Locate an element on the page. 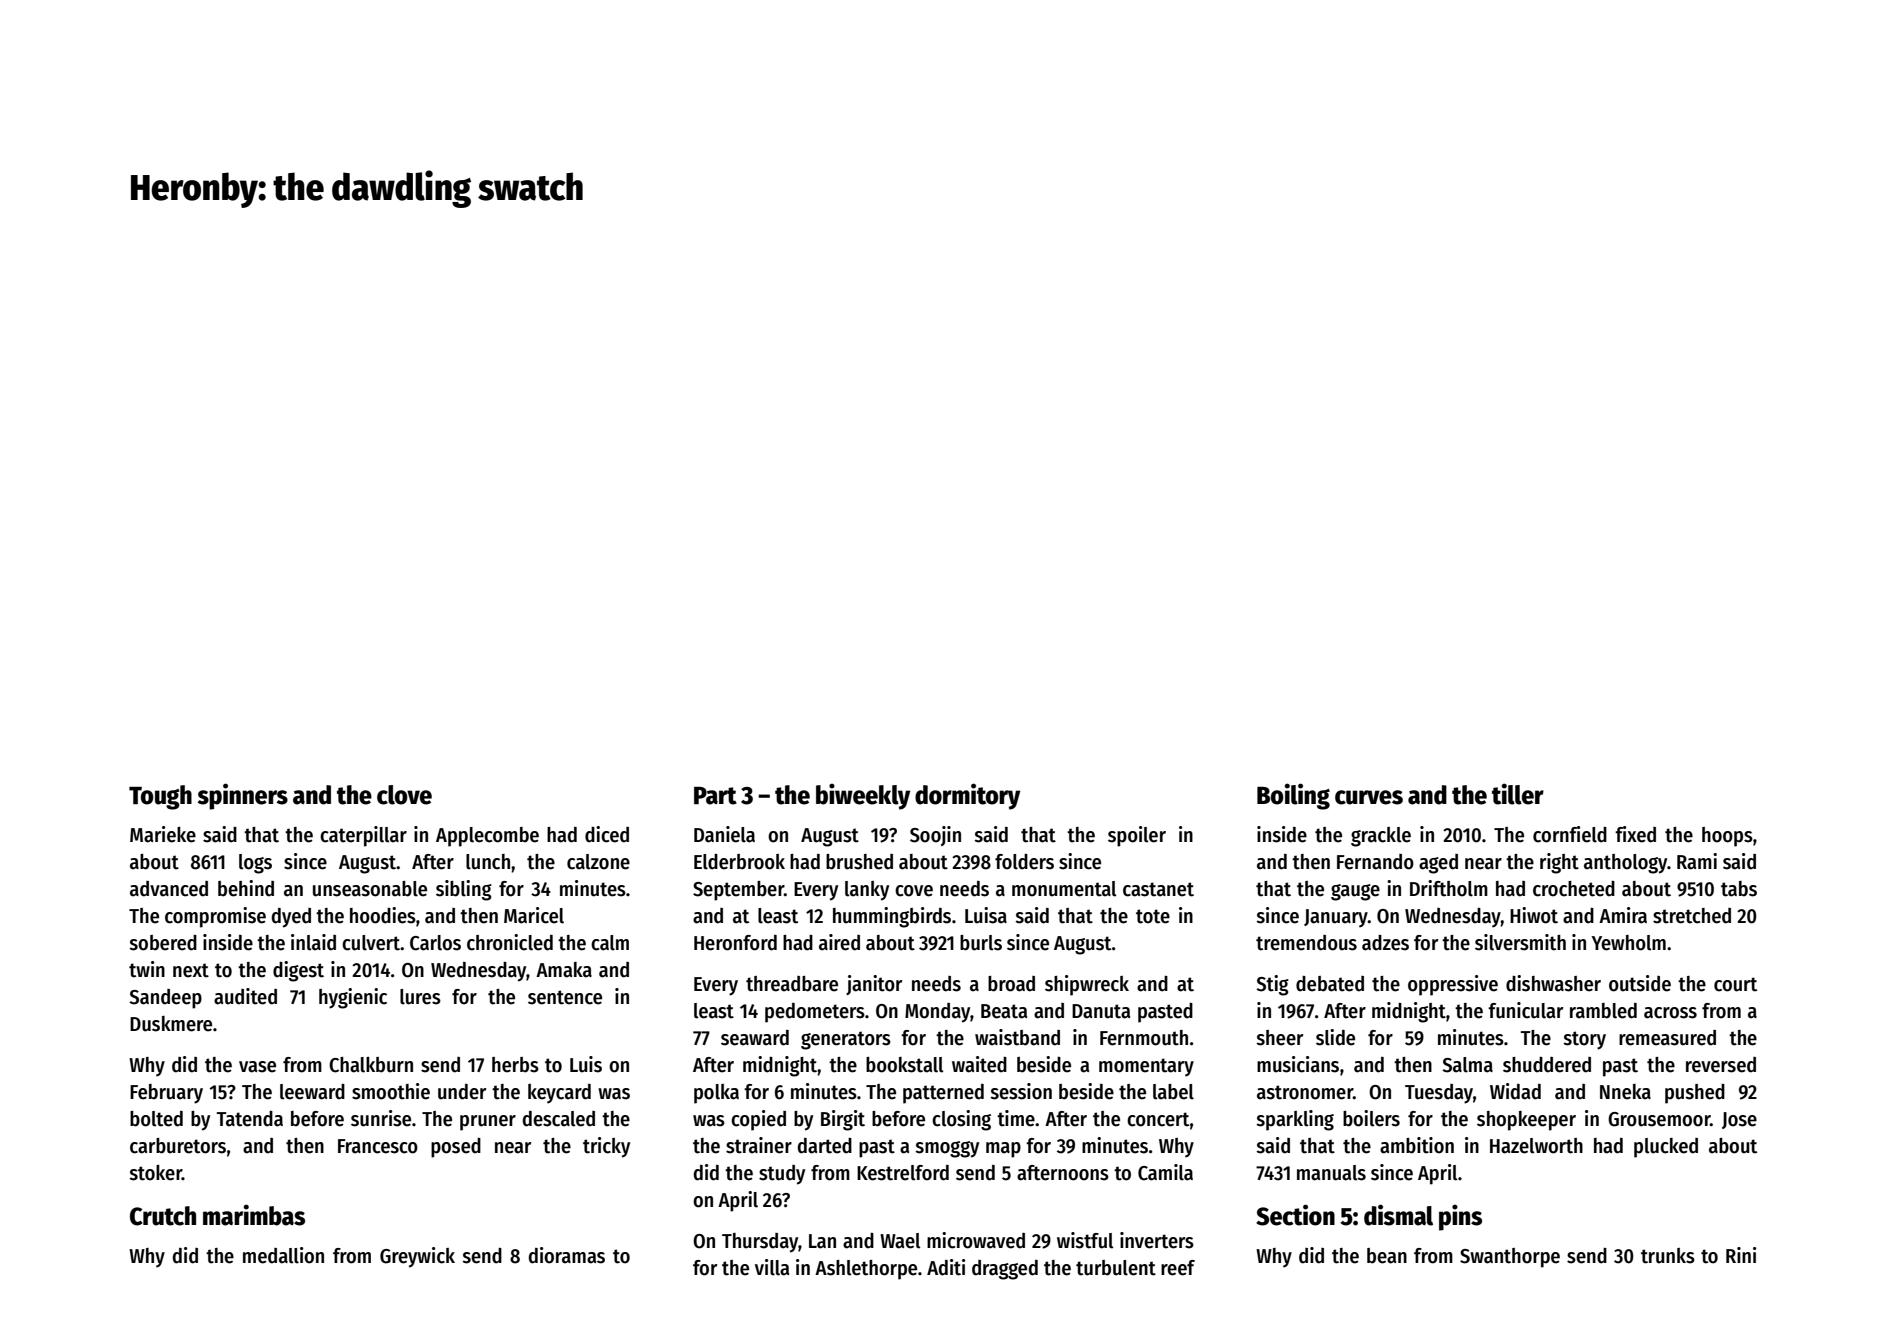  compromise is located at coordinates (215, 917).
